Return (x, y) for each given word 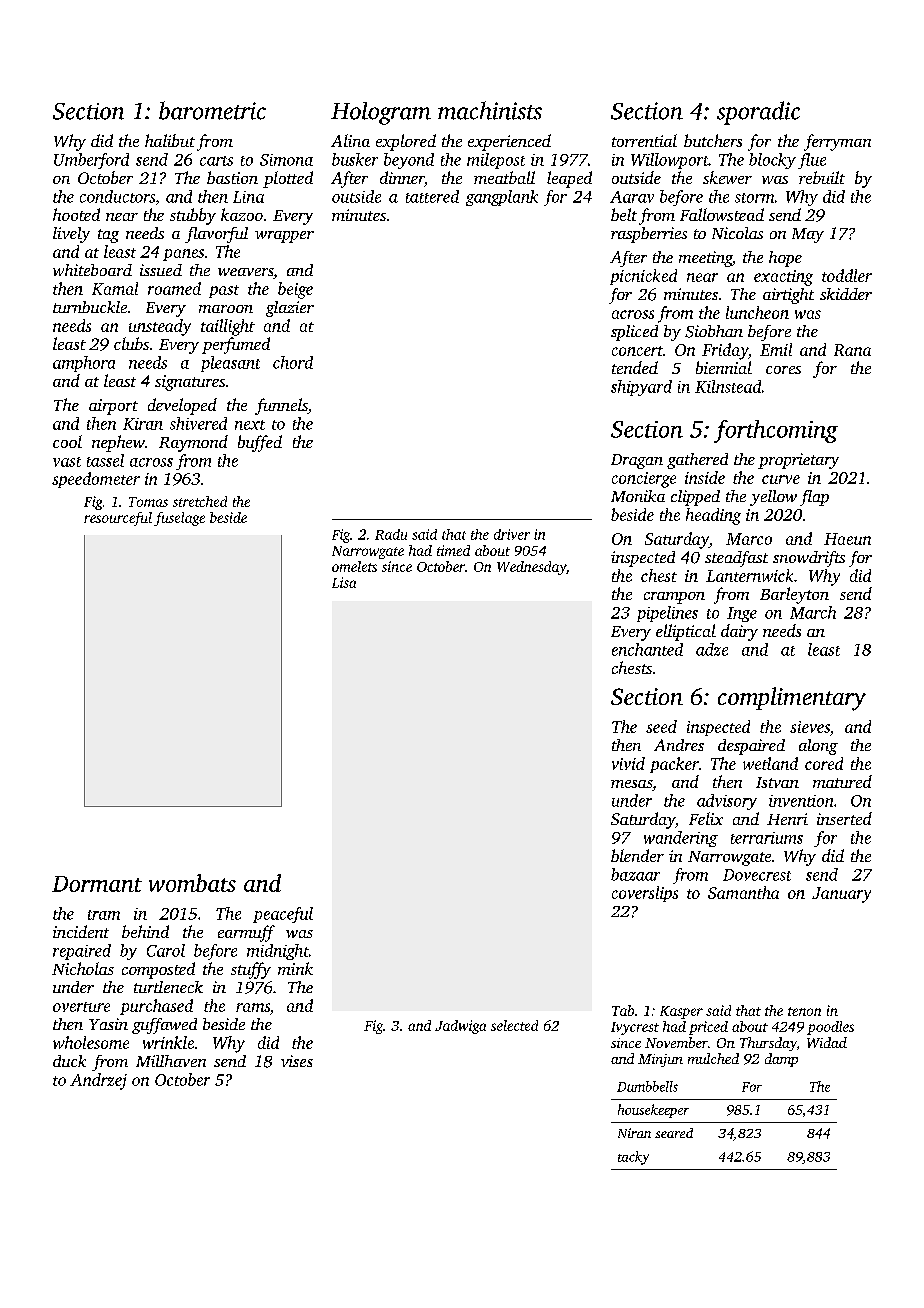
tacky (633, 1158)
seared (674, 1133)
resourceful (118, 519)
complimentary (792, 699)
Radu (391, 534)
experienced (509, 142)
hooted (76, 214)
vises (297, 1061)
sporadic (758, 113)
